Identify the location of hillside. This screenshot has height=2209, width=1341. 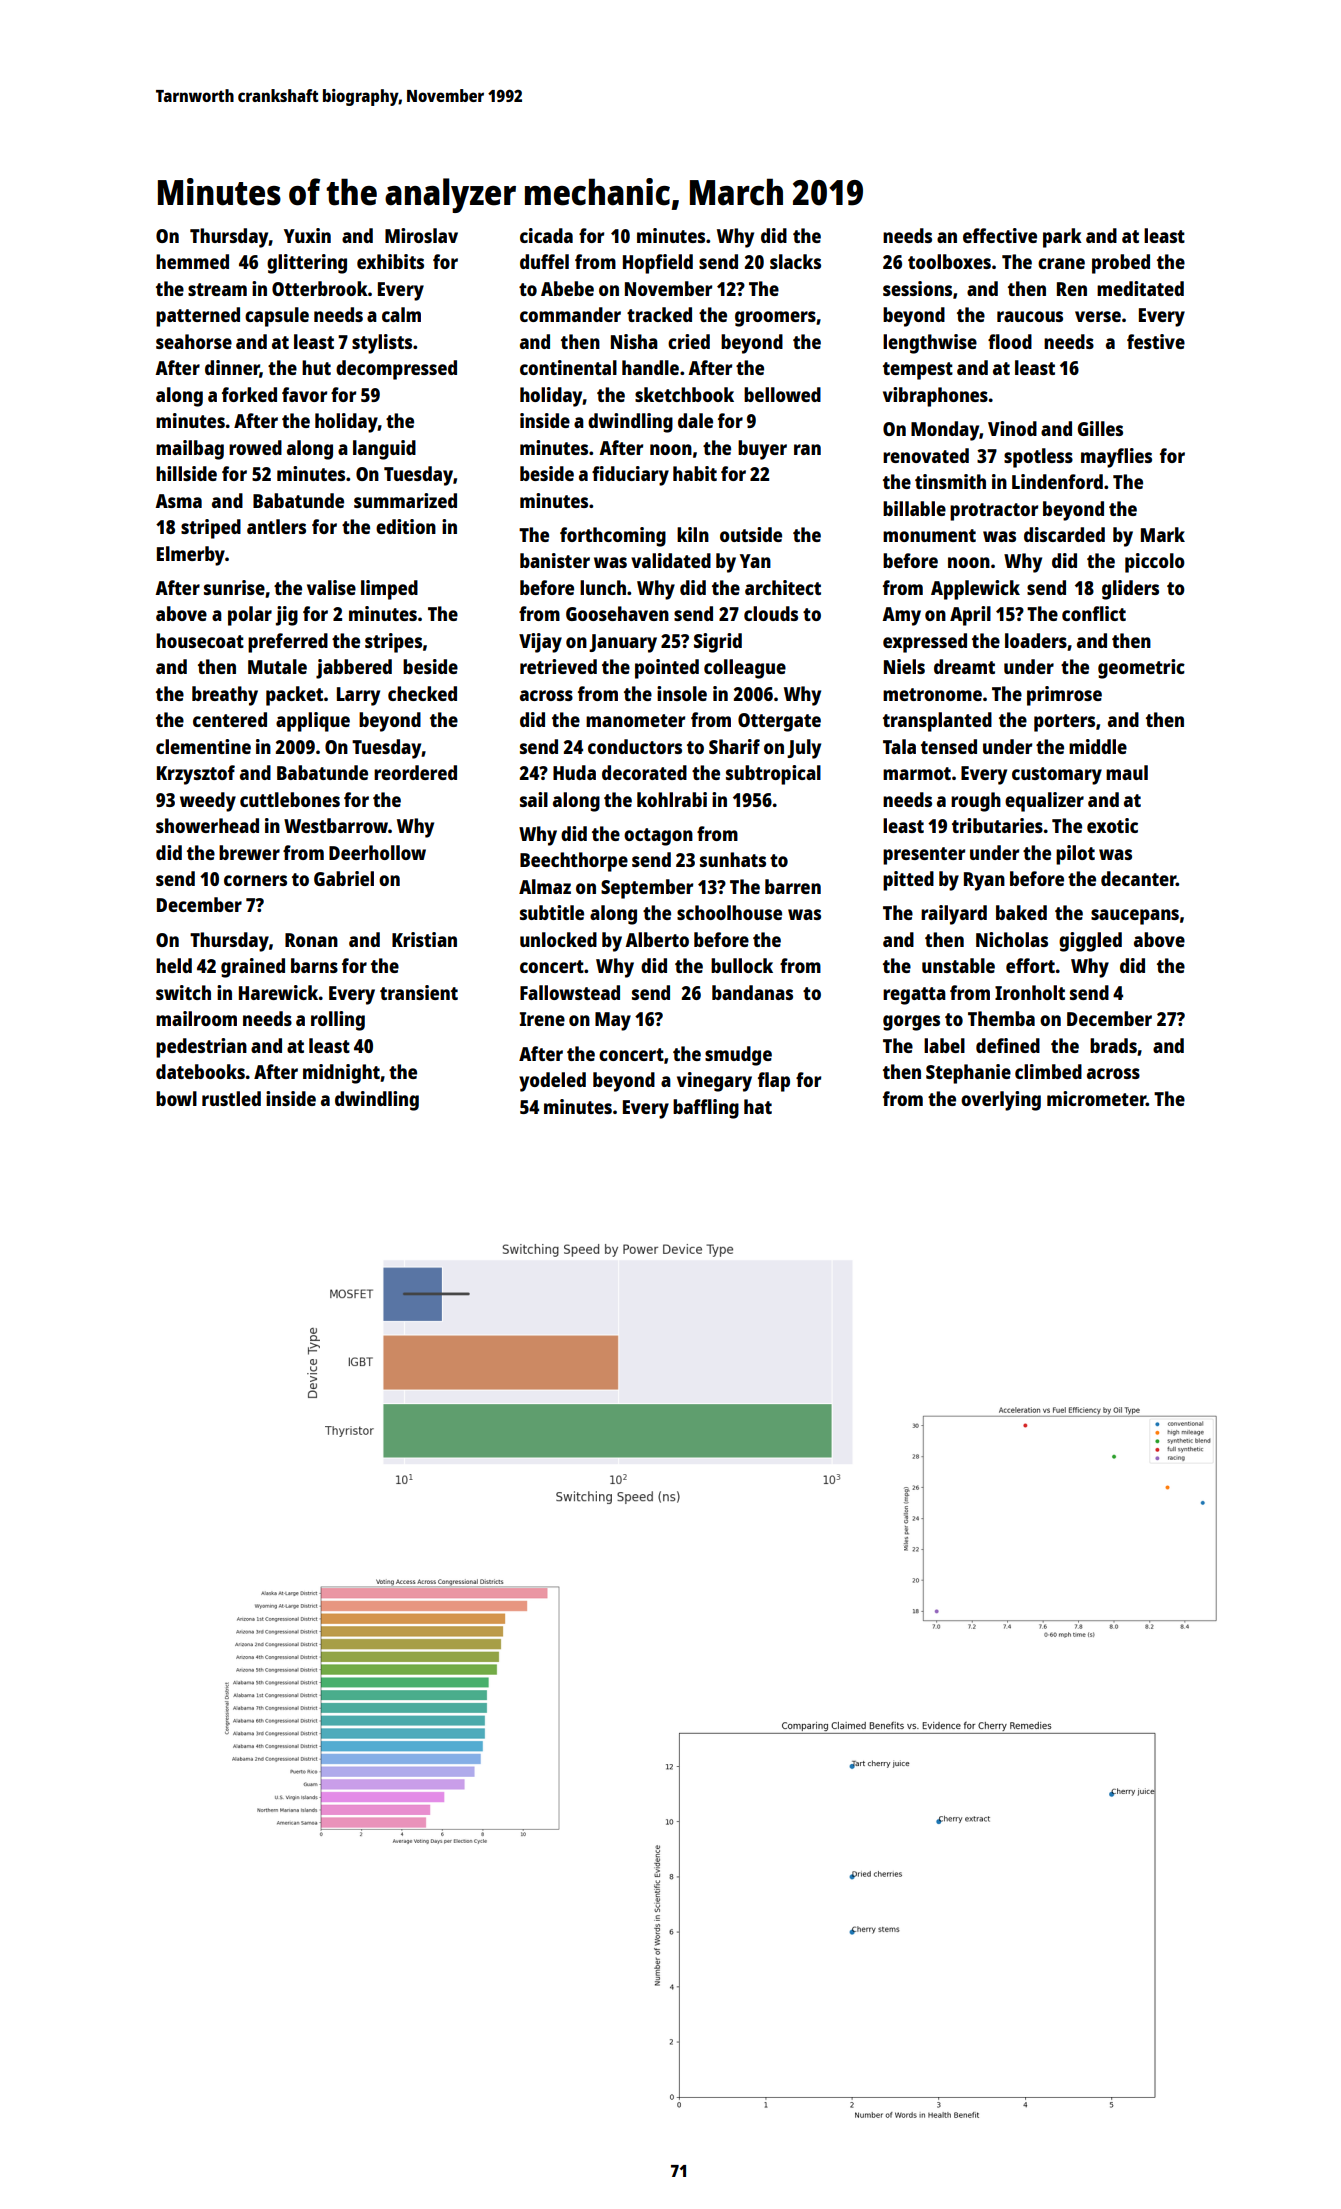
(186, 473).
